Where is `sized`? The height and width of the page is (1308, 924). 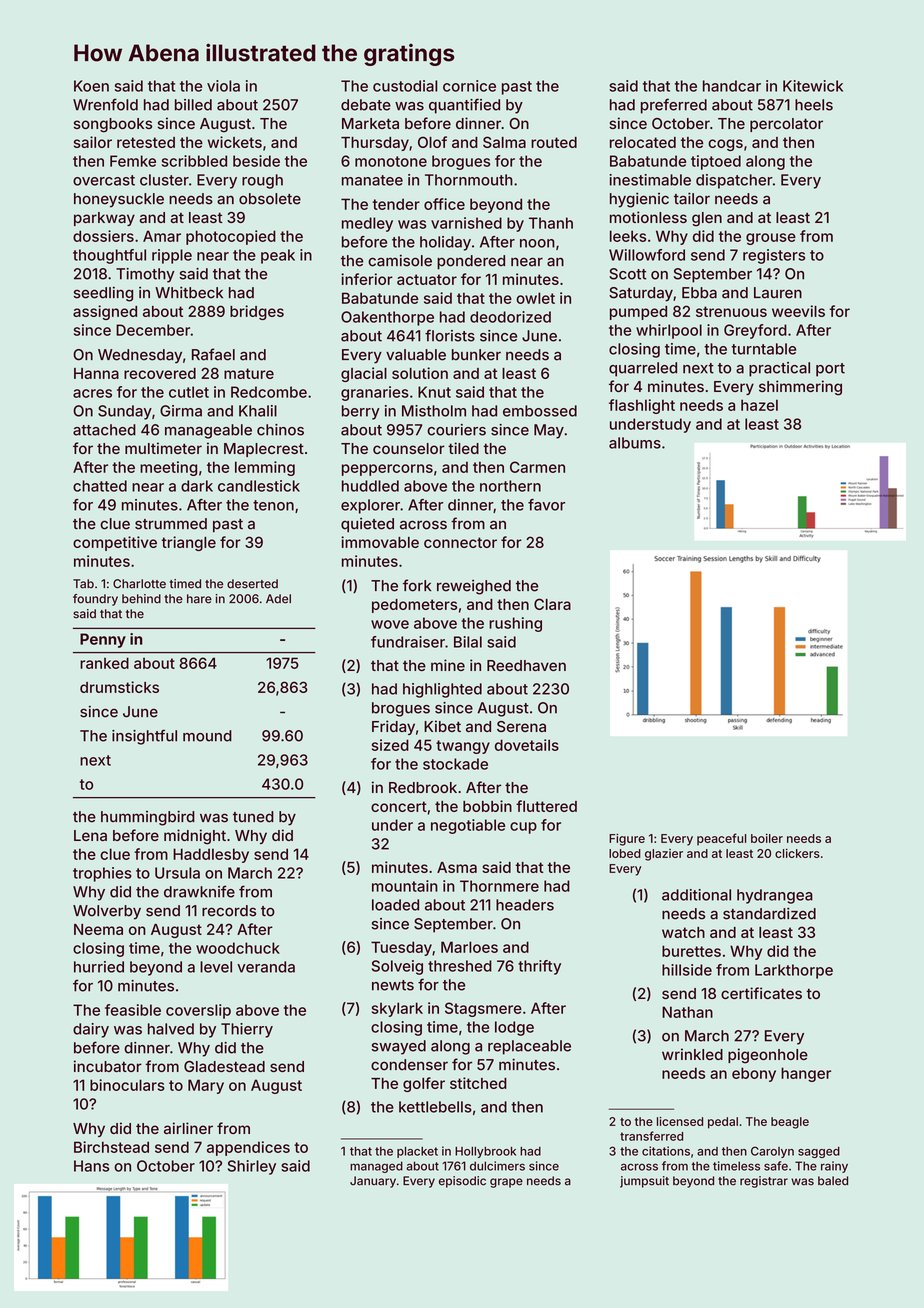 sized is located at coordinates (390, 745).
